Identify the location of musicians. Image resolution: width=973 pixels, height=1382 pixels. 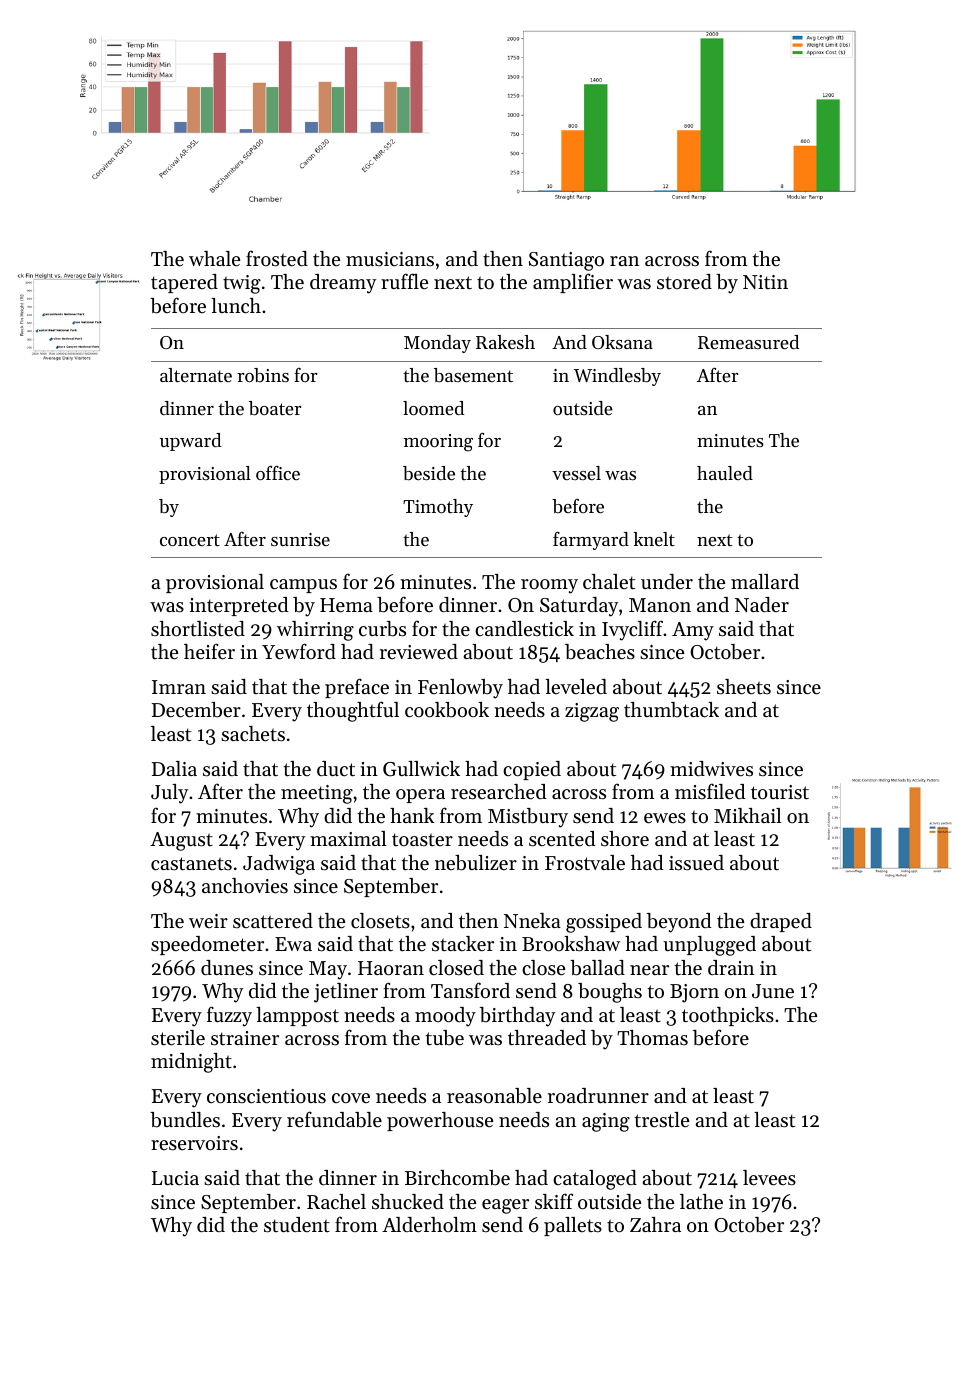
(390, 259).
